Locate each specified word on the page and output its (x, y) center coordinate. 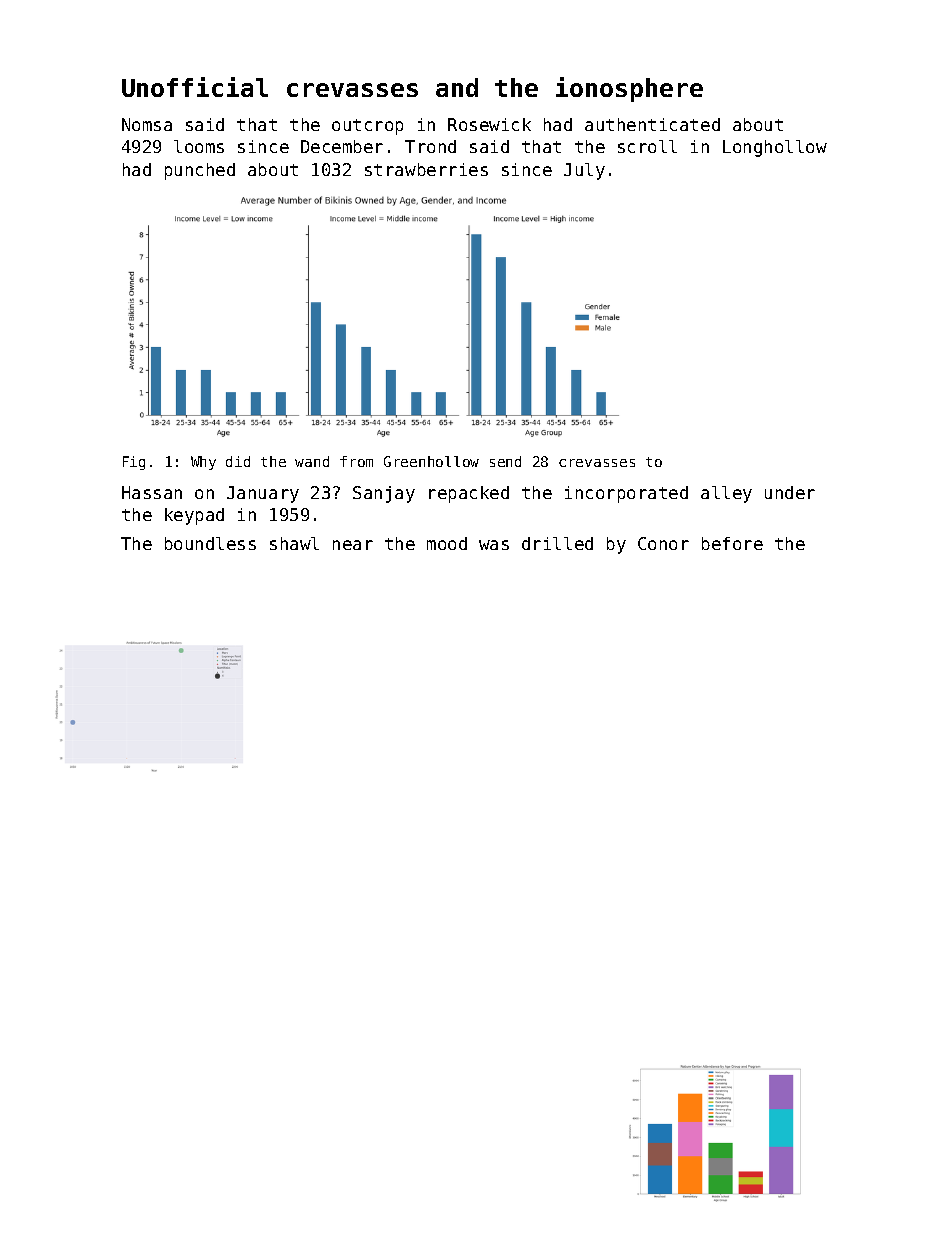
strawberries (426, 169)
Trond (430, 146)
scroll (647, 146)
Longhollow (775, 148)
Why (203, 463)
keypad (194, 516)
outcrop (367, 127)
